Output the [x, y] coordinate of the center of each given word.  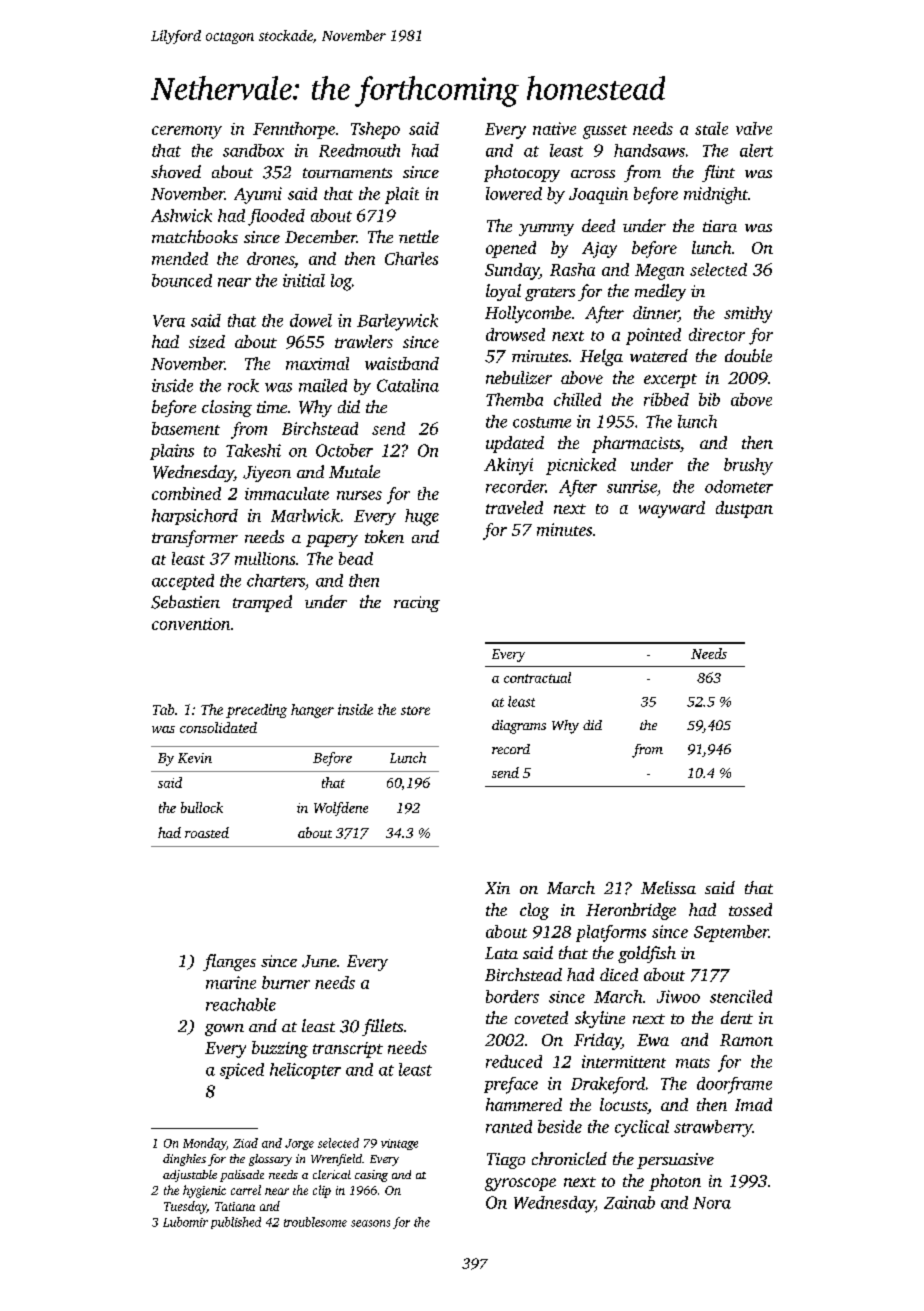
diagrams [519, 727]
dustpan [744, 509]
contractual [537, 677]
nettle [419, 236]
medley [660, 292]
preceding [256, 711]
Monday [204, 1144]
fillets [382, 1027]
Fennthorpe [294, 130]
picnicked [581, 466]
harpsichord [195, 517]
